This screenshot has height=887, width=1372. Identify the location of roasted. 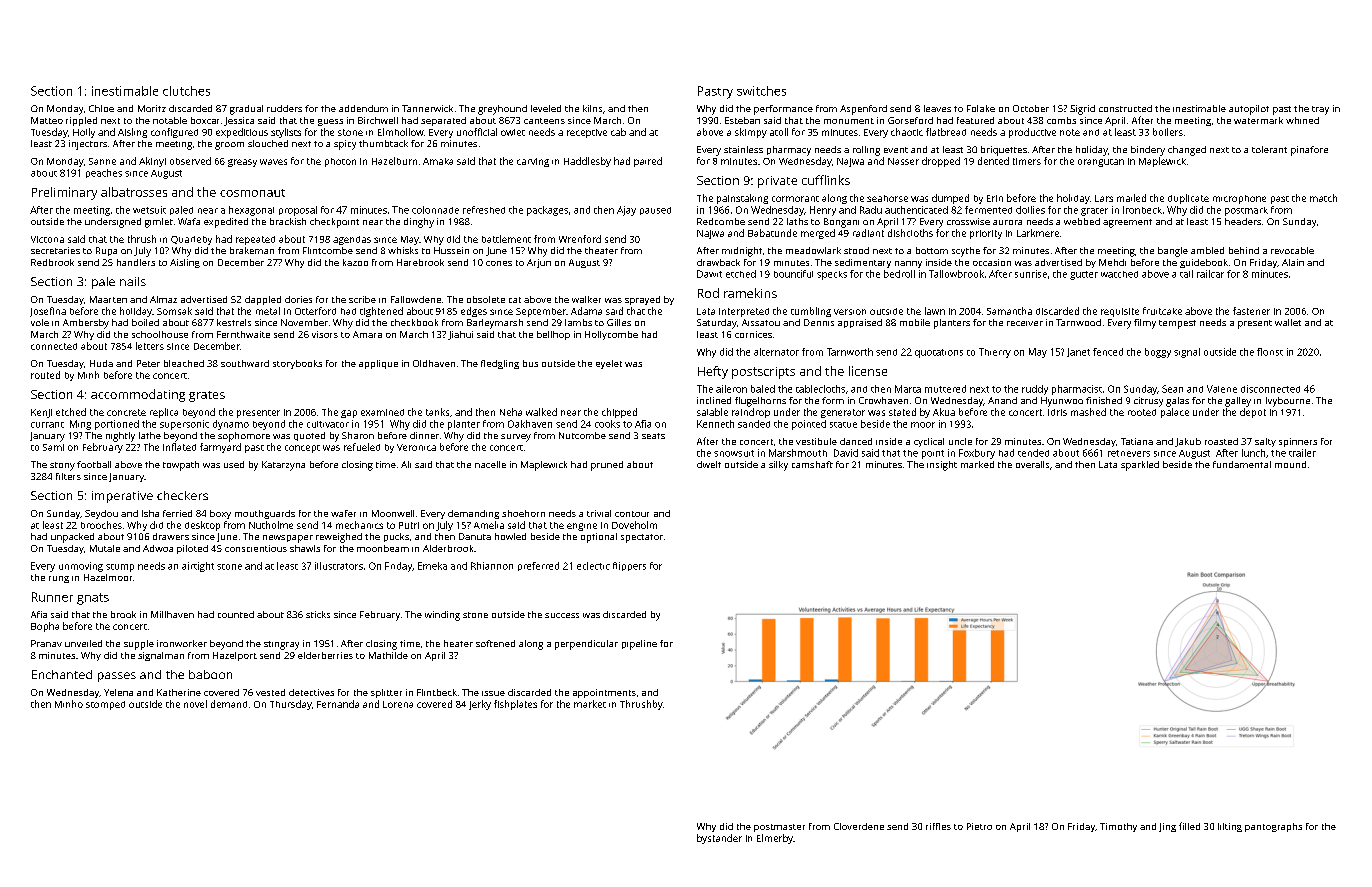
(1221, 441).
